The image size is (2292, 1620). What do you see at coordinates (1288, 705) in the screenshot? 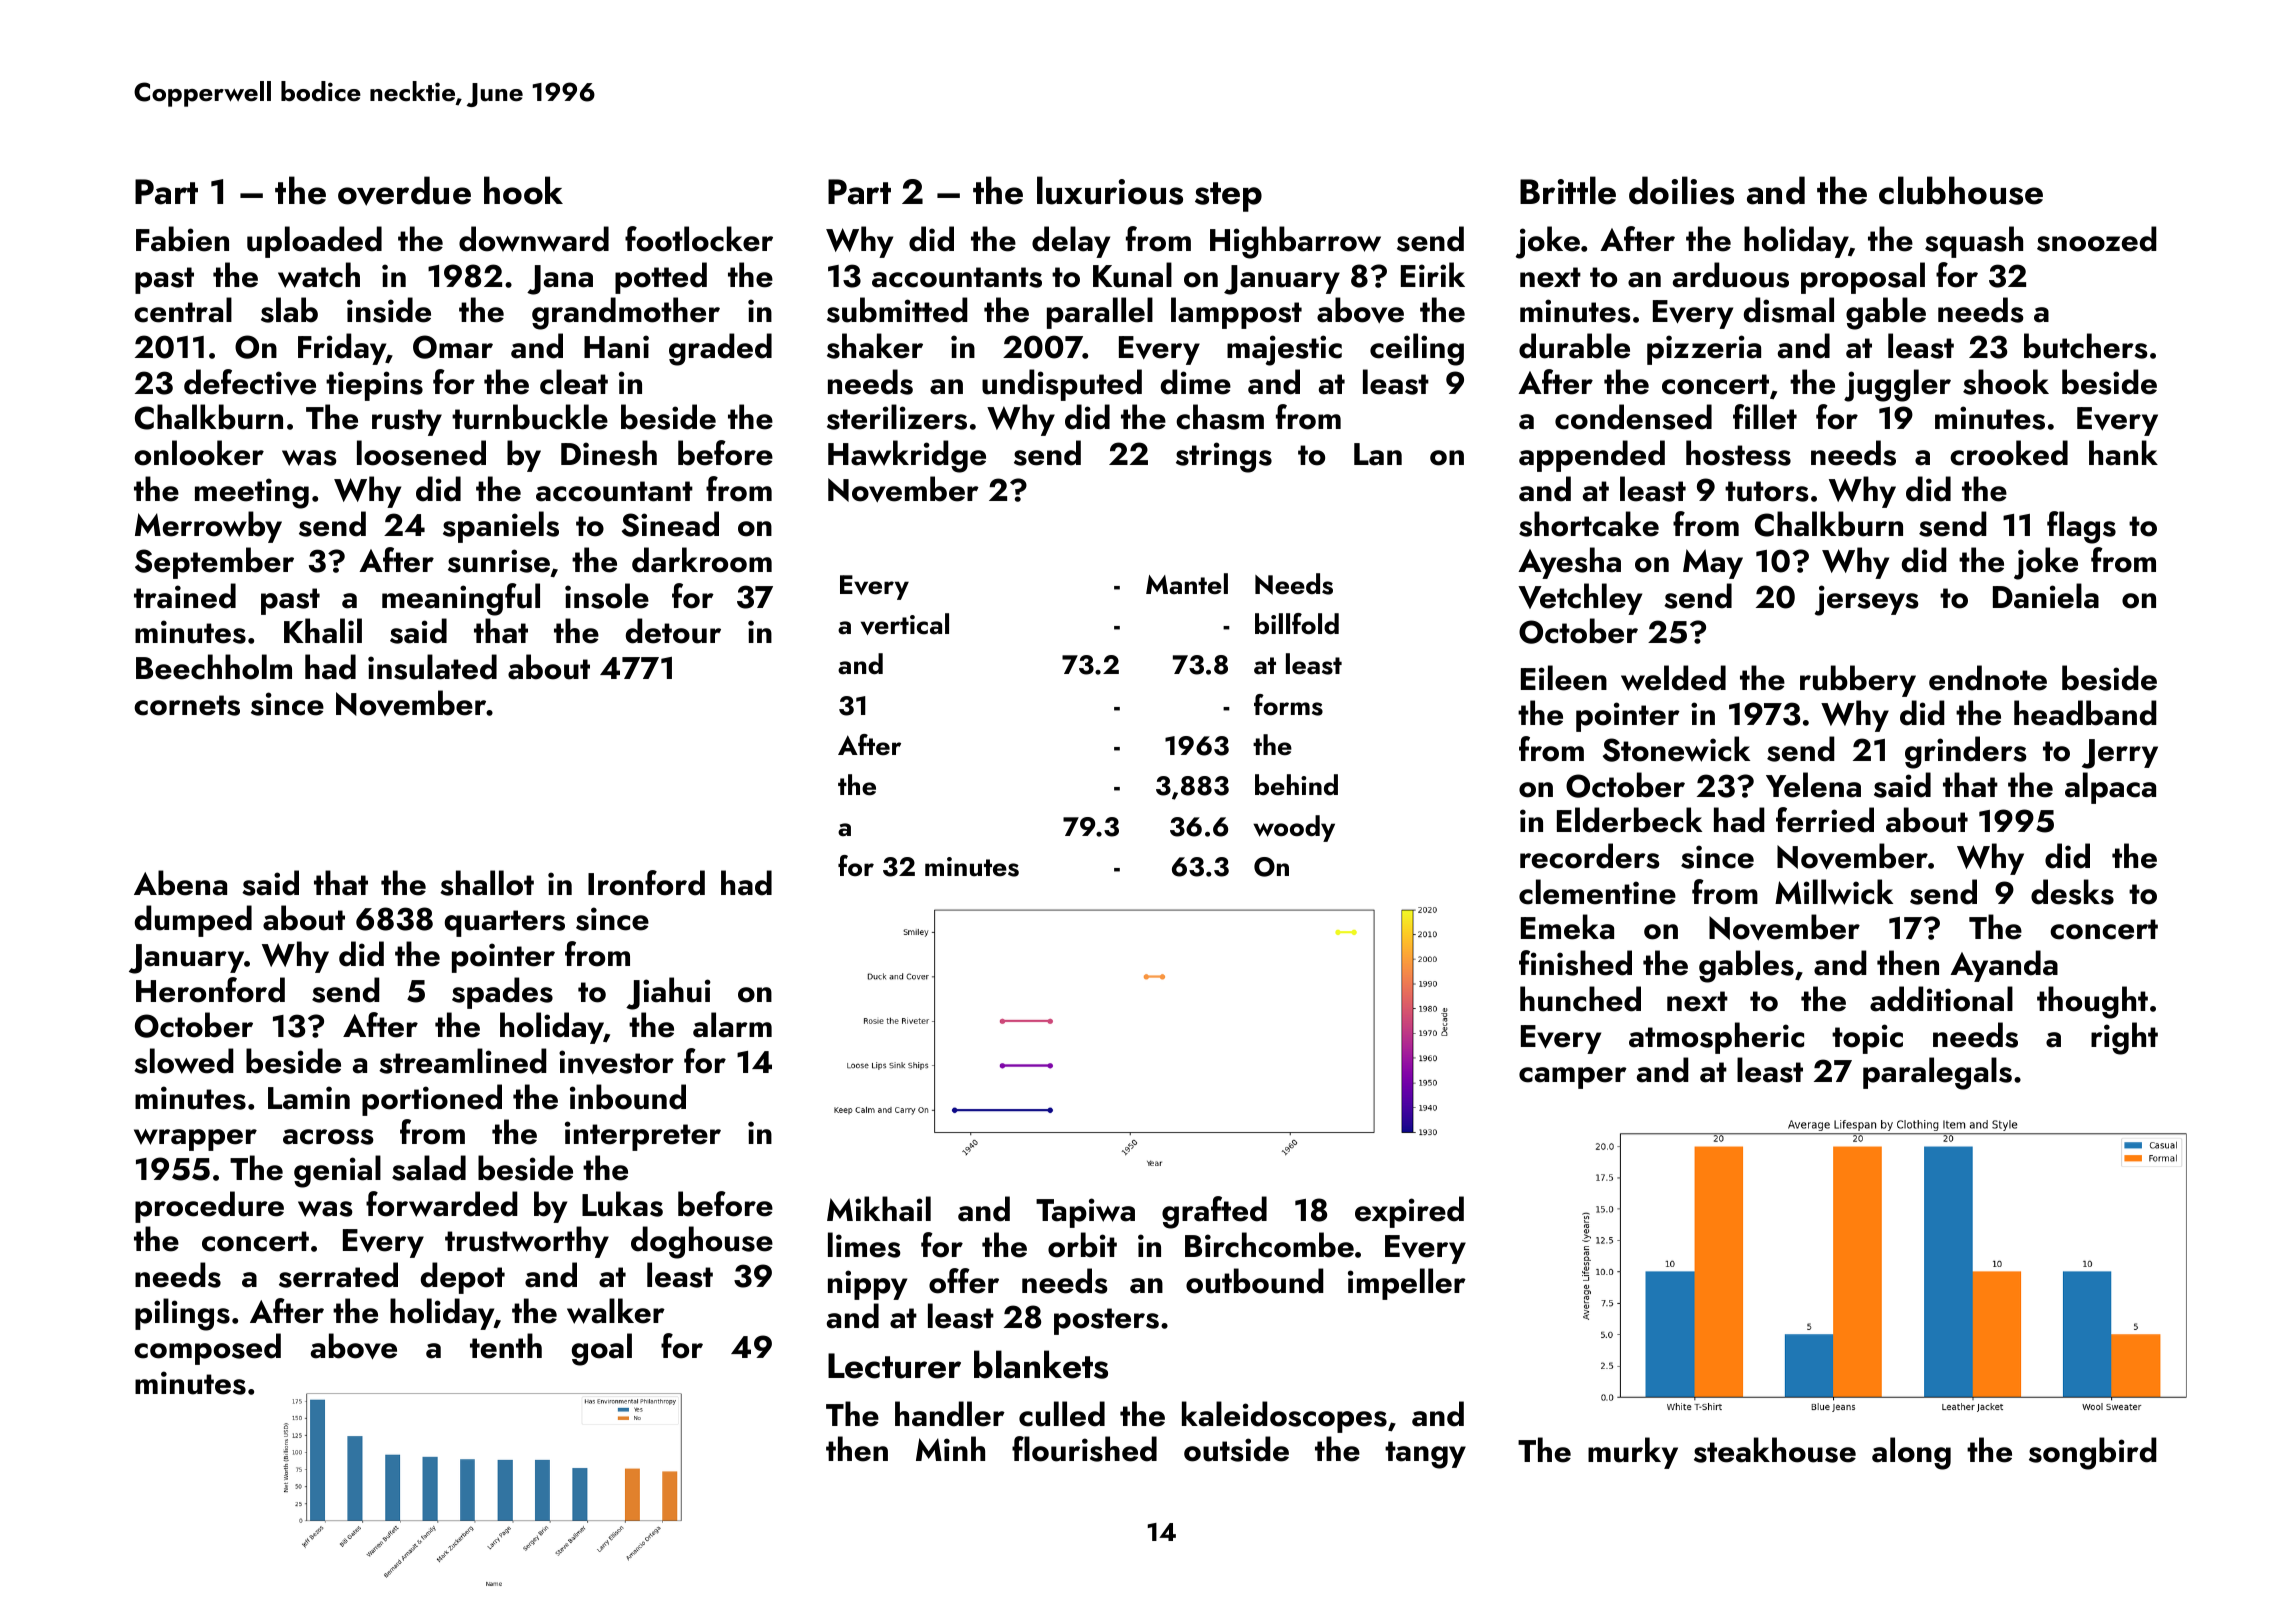
I see `forms` at bounding box center [1288, 705].
